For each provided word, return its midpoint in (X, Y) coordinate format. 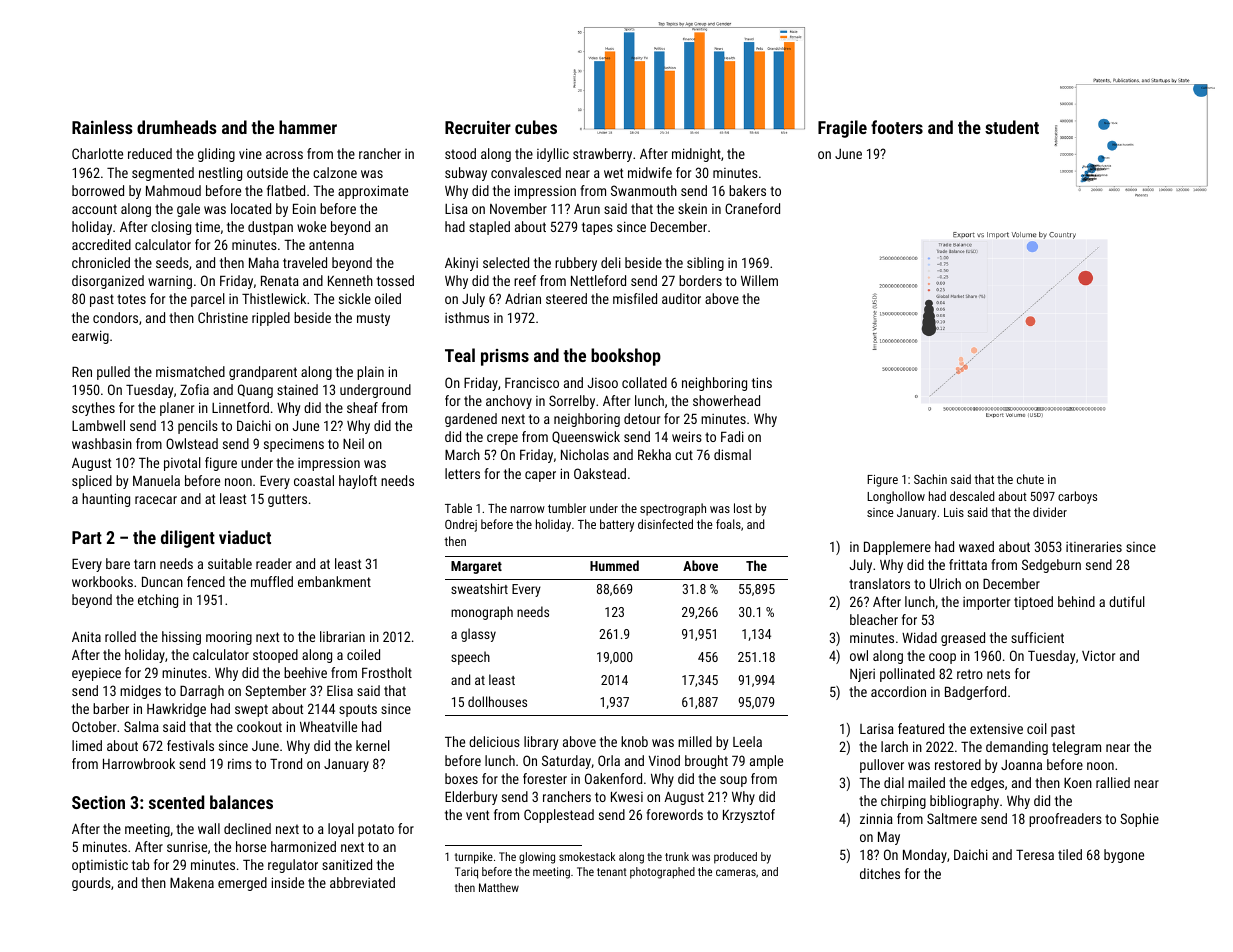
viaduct (245, 537)
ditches (880, 873)
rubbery (576, 264)
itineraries (1094, 546)
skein (692, 208)
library (541, 743)
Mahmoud (173, 190)
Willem (759, 280)
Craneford (752, 208)
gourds (91, 884)
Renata (280, 281)
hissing (181, 638)
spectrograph (673, 509)
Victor (1098, 655)
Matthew (499, 887)
